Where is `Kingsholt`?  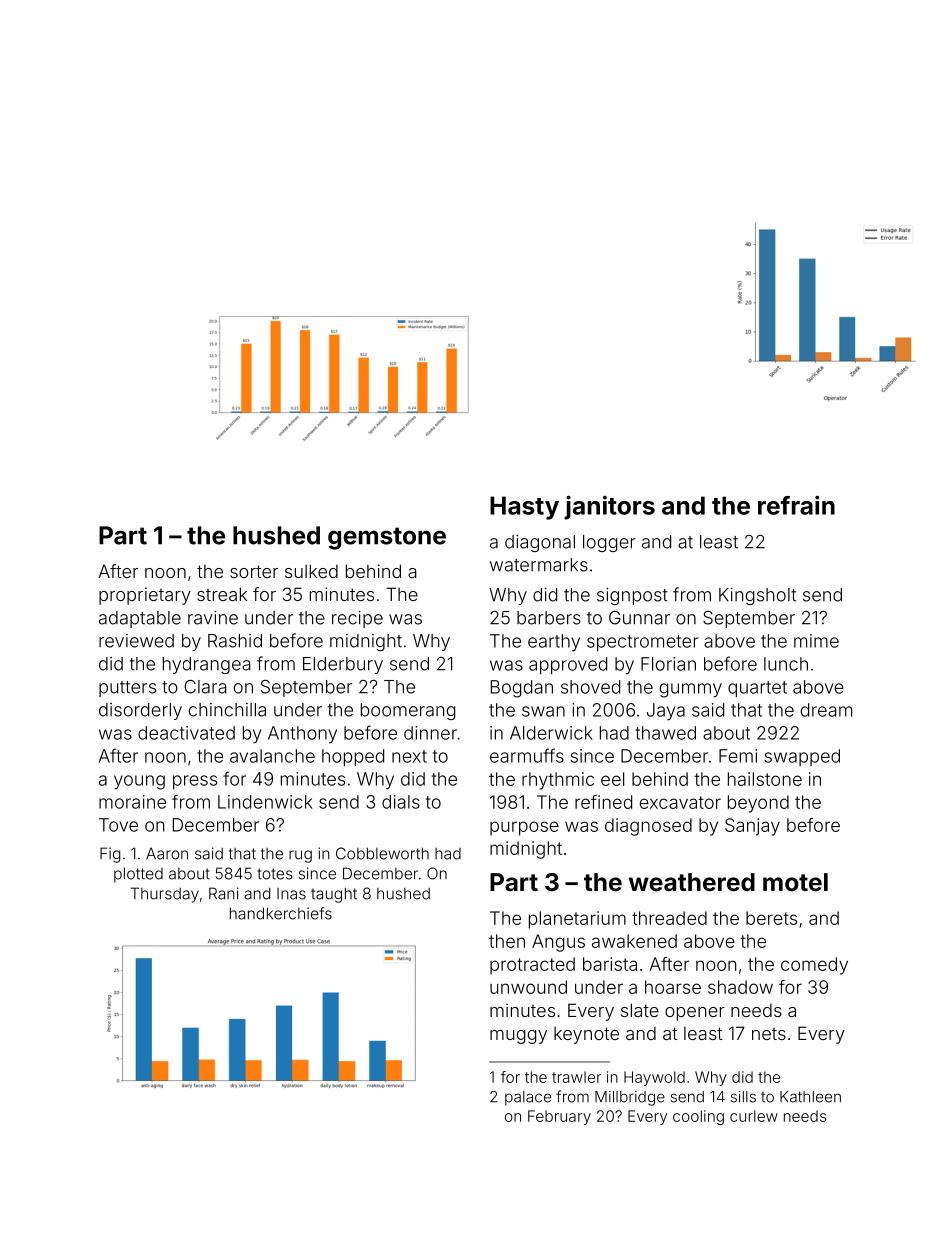 Kingsholt is located at coordinates (757, 596).
